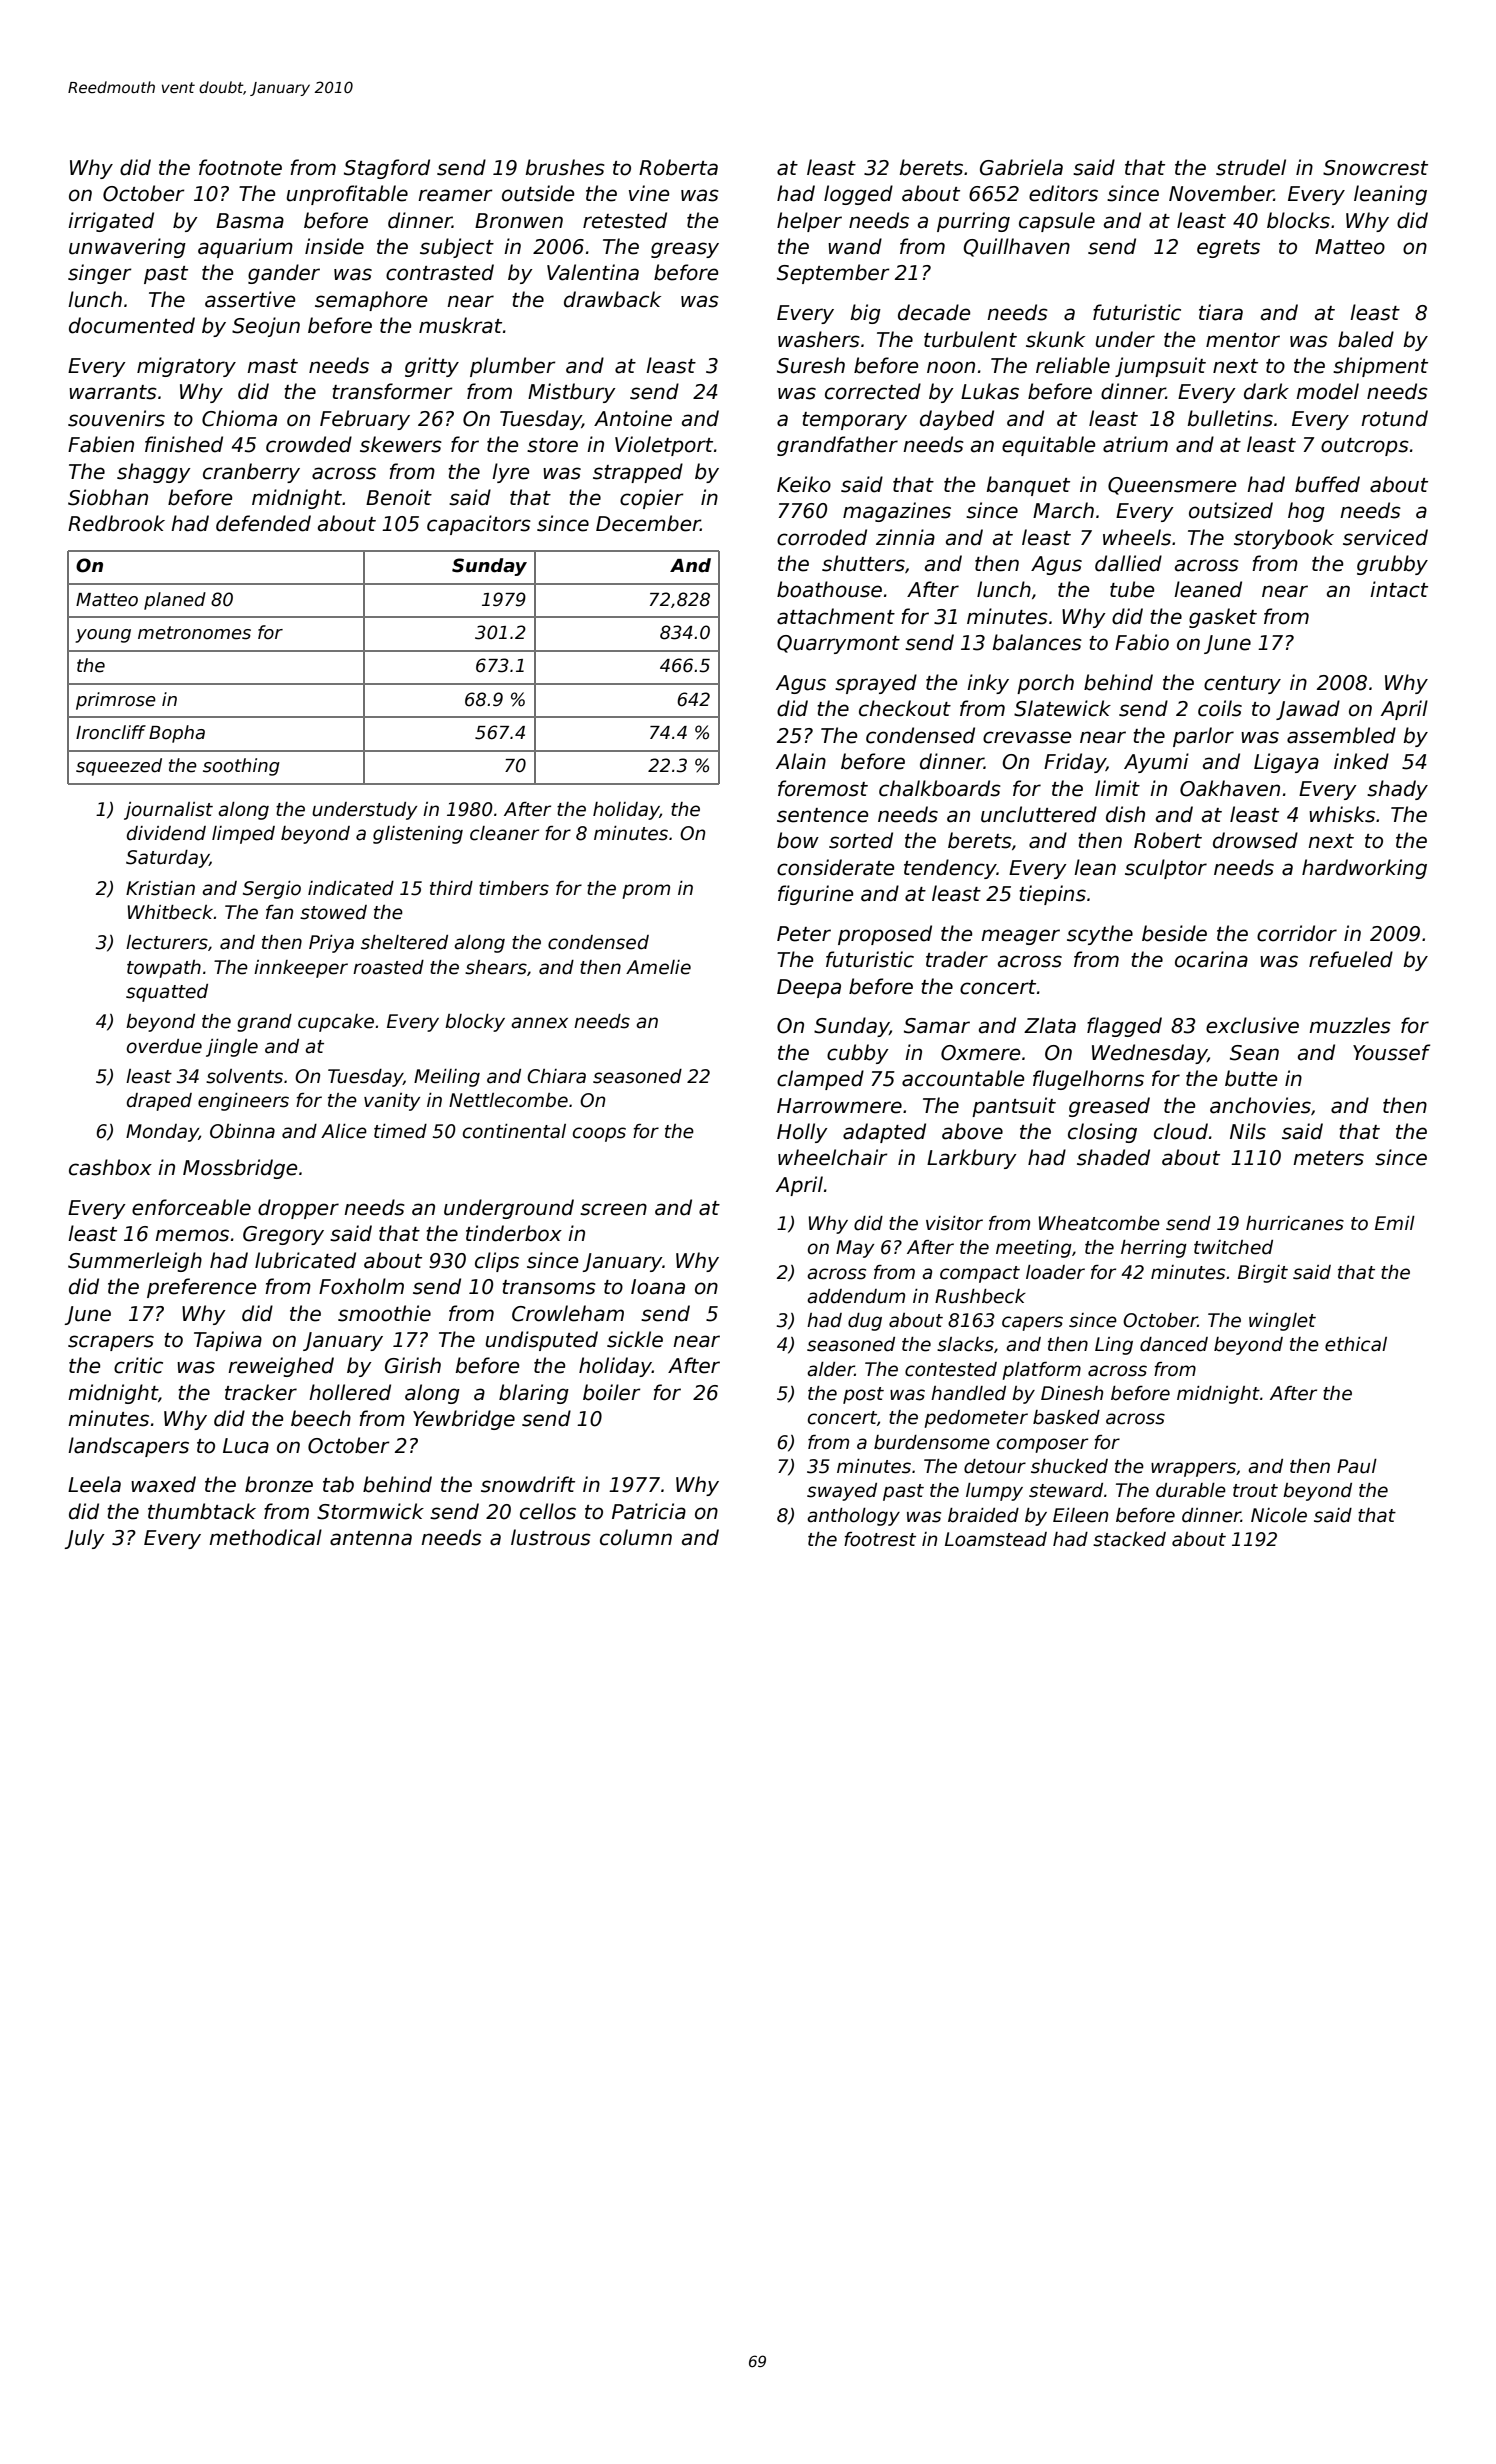 Image resolution: width=1496 pixels, height=2464 pixels. What do you see at coordinates (514, 1233) in the image?
I see `tinderbox` at bounding box center [514, 1233].
